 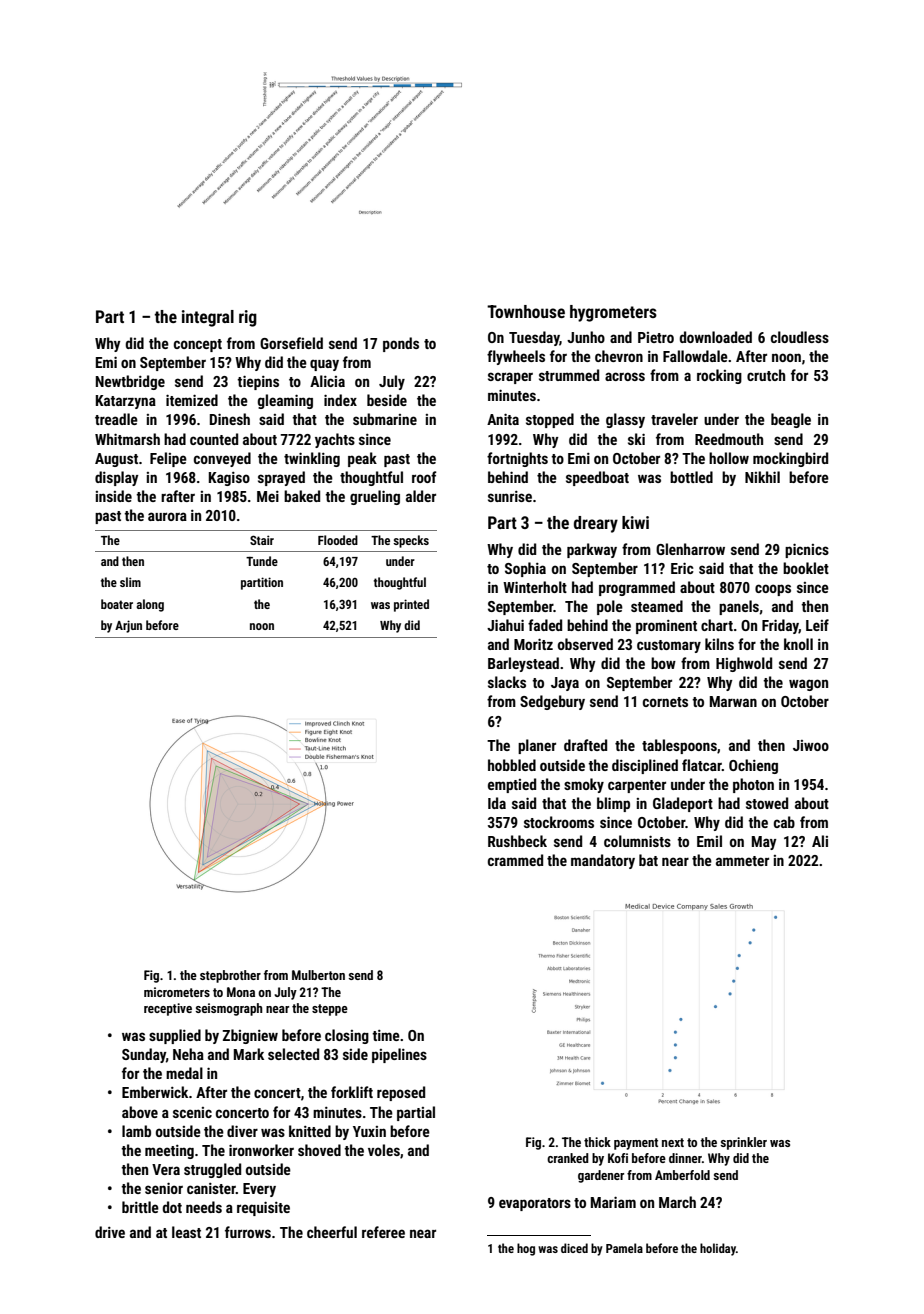 I want to click on aurora, so click(x=167, y=516).
